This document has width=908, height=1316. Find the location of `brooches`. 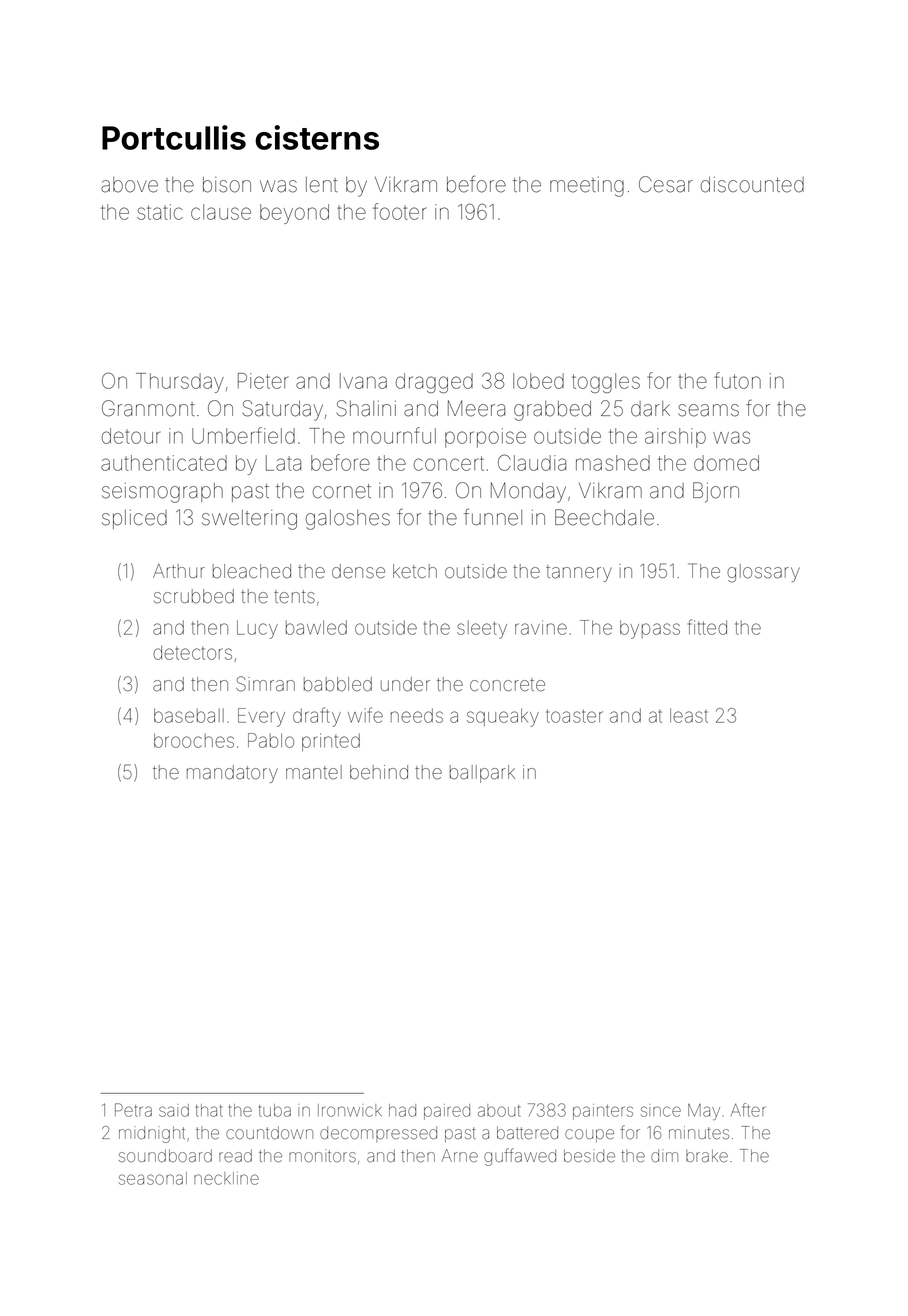

brooches is located at coordinates (194, 740).
